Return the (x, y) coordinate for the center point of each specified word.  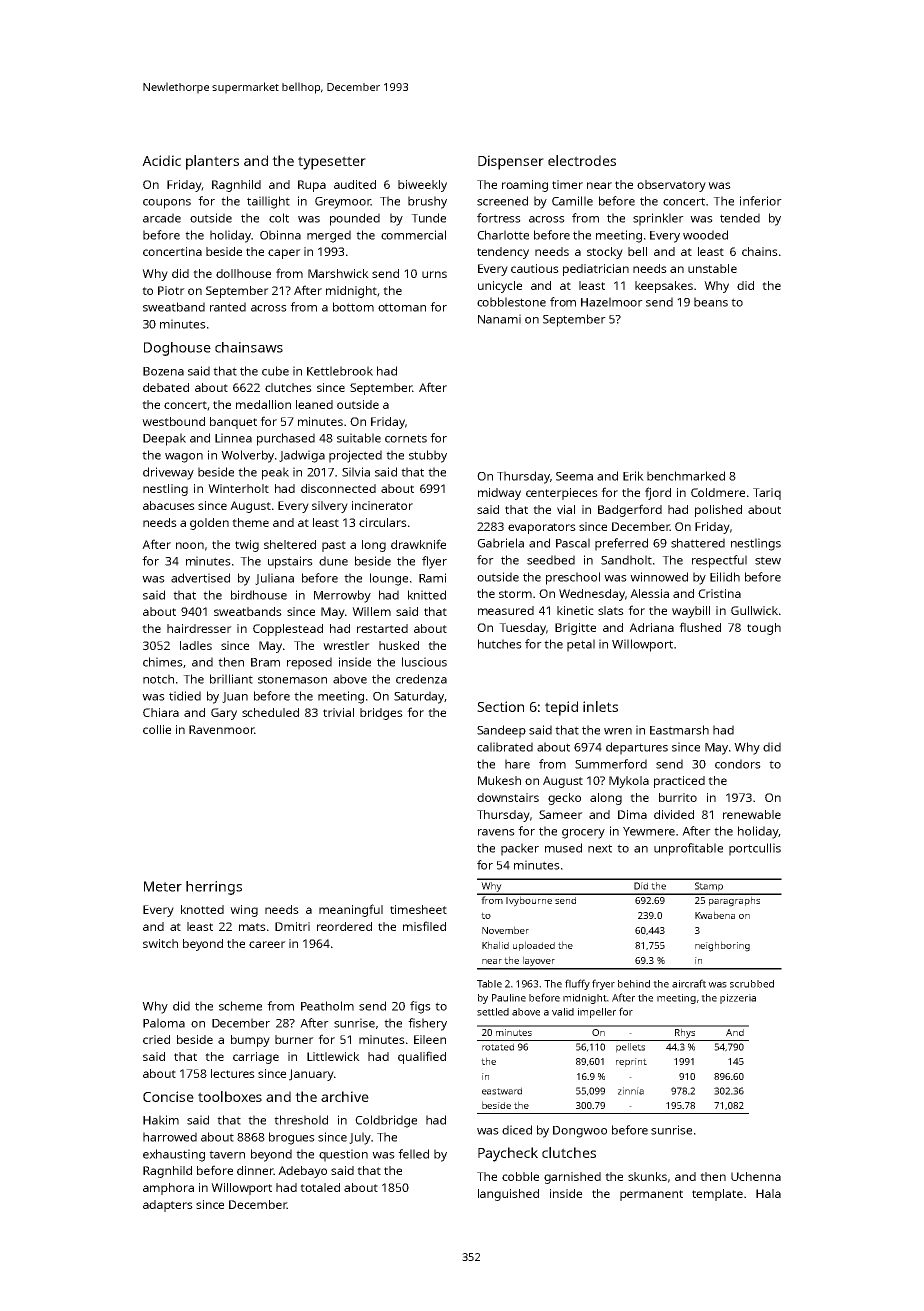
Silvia (356, 472)
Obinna (280, 235)
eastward (502, 1091)
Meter (163, 886)
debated (166, 387)
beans (711, 302)
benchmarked (686, 476)
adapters (168, 1206)
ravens (496, 832)
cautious (535, 268)
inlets (600, 706)
